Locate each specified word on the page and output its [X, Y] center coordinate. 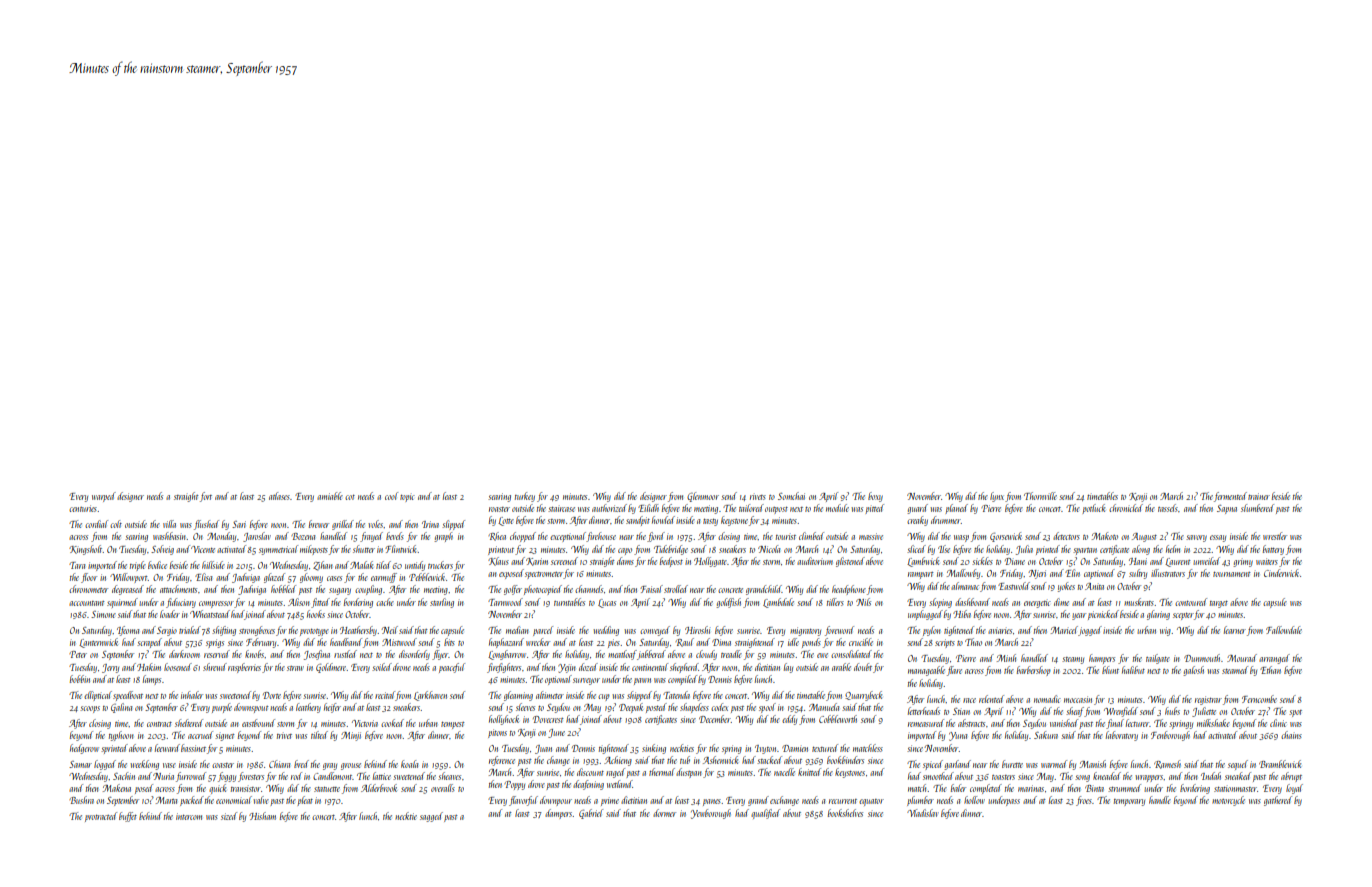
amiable [330, 496]
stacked [769, 760]
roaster [499, 509]
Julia [1024, 550]
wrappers [1149, 778]
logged [105, 765]
